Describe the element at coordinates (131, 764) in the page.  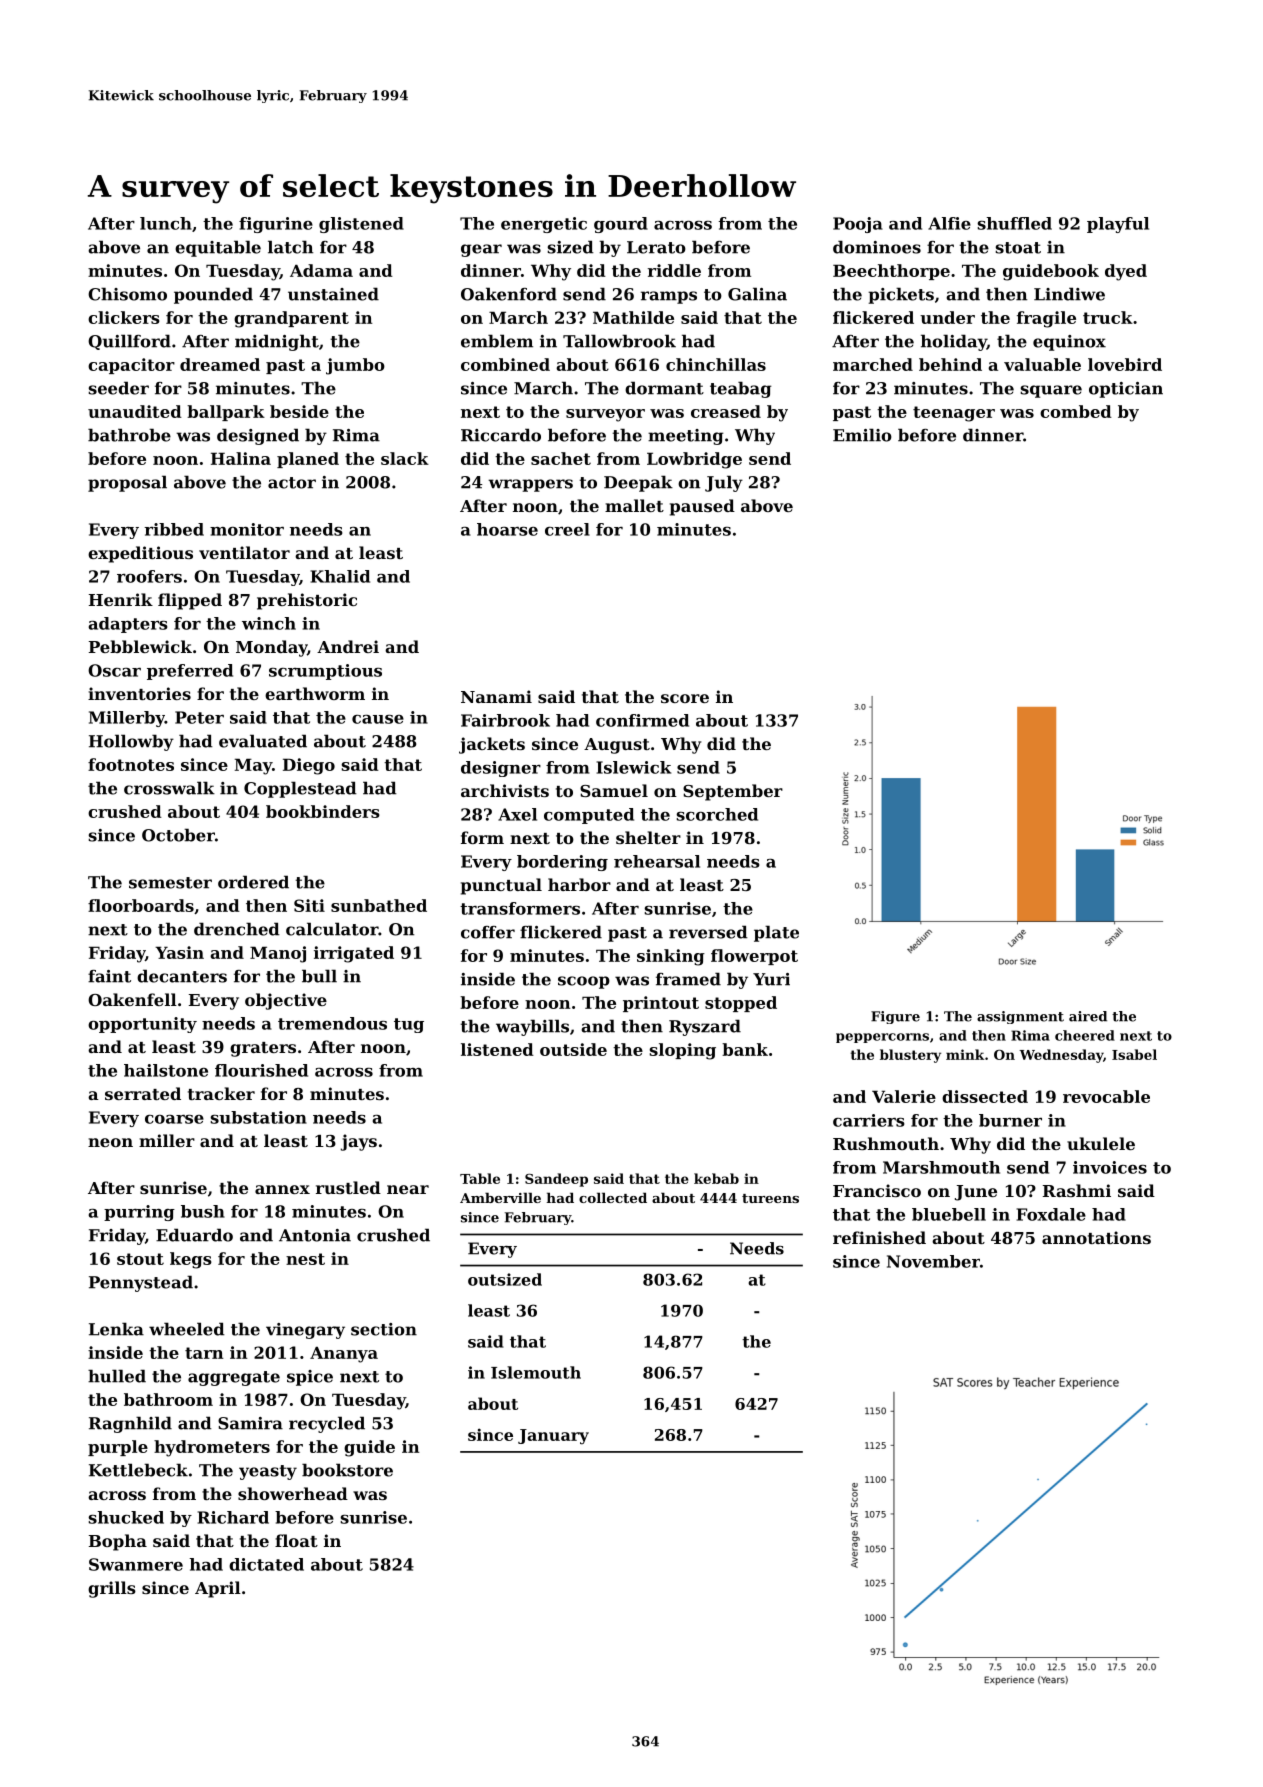
I see `footnotes` at that location.
